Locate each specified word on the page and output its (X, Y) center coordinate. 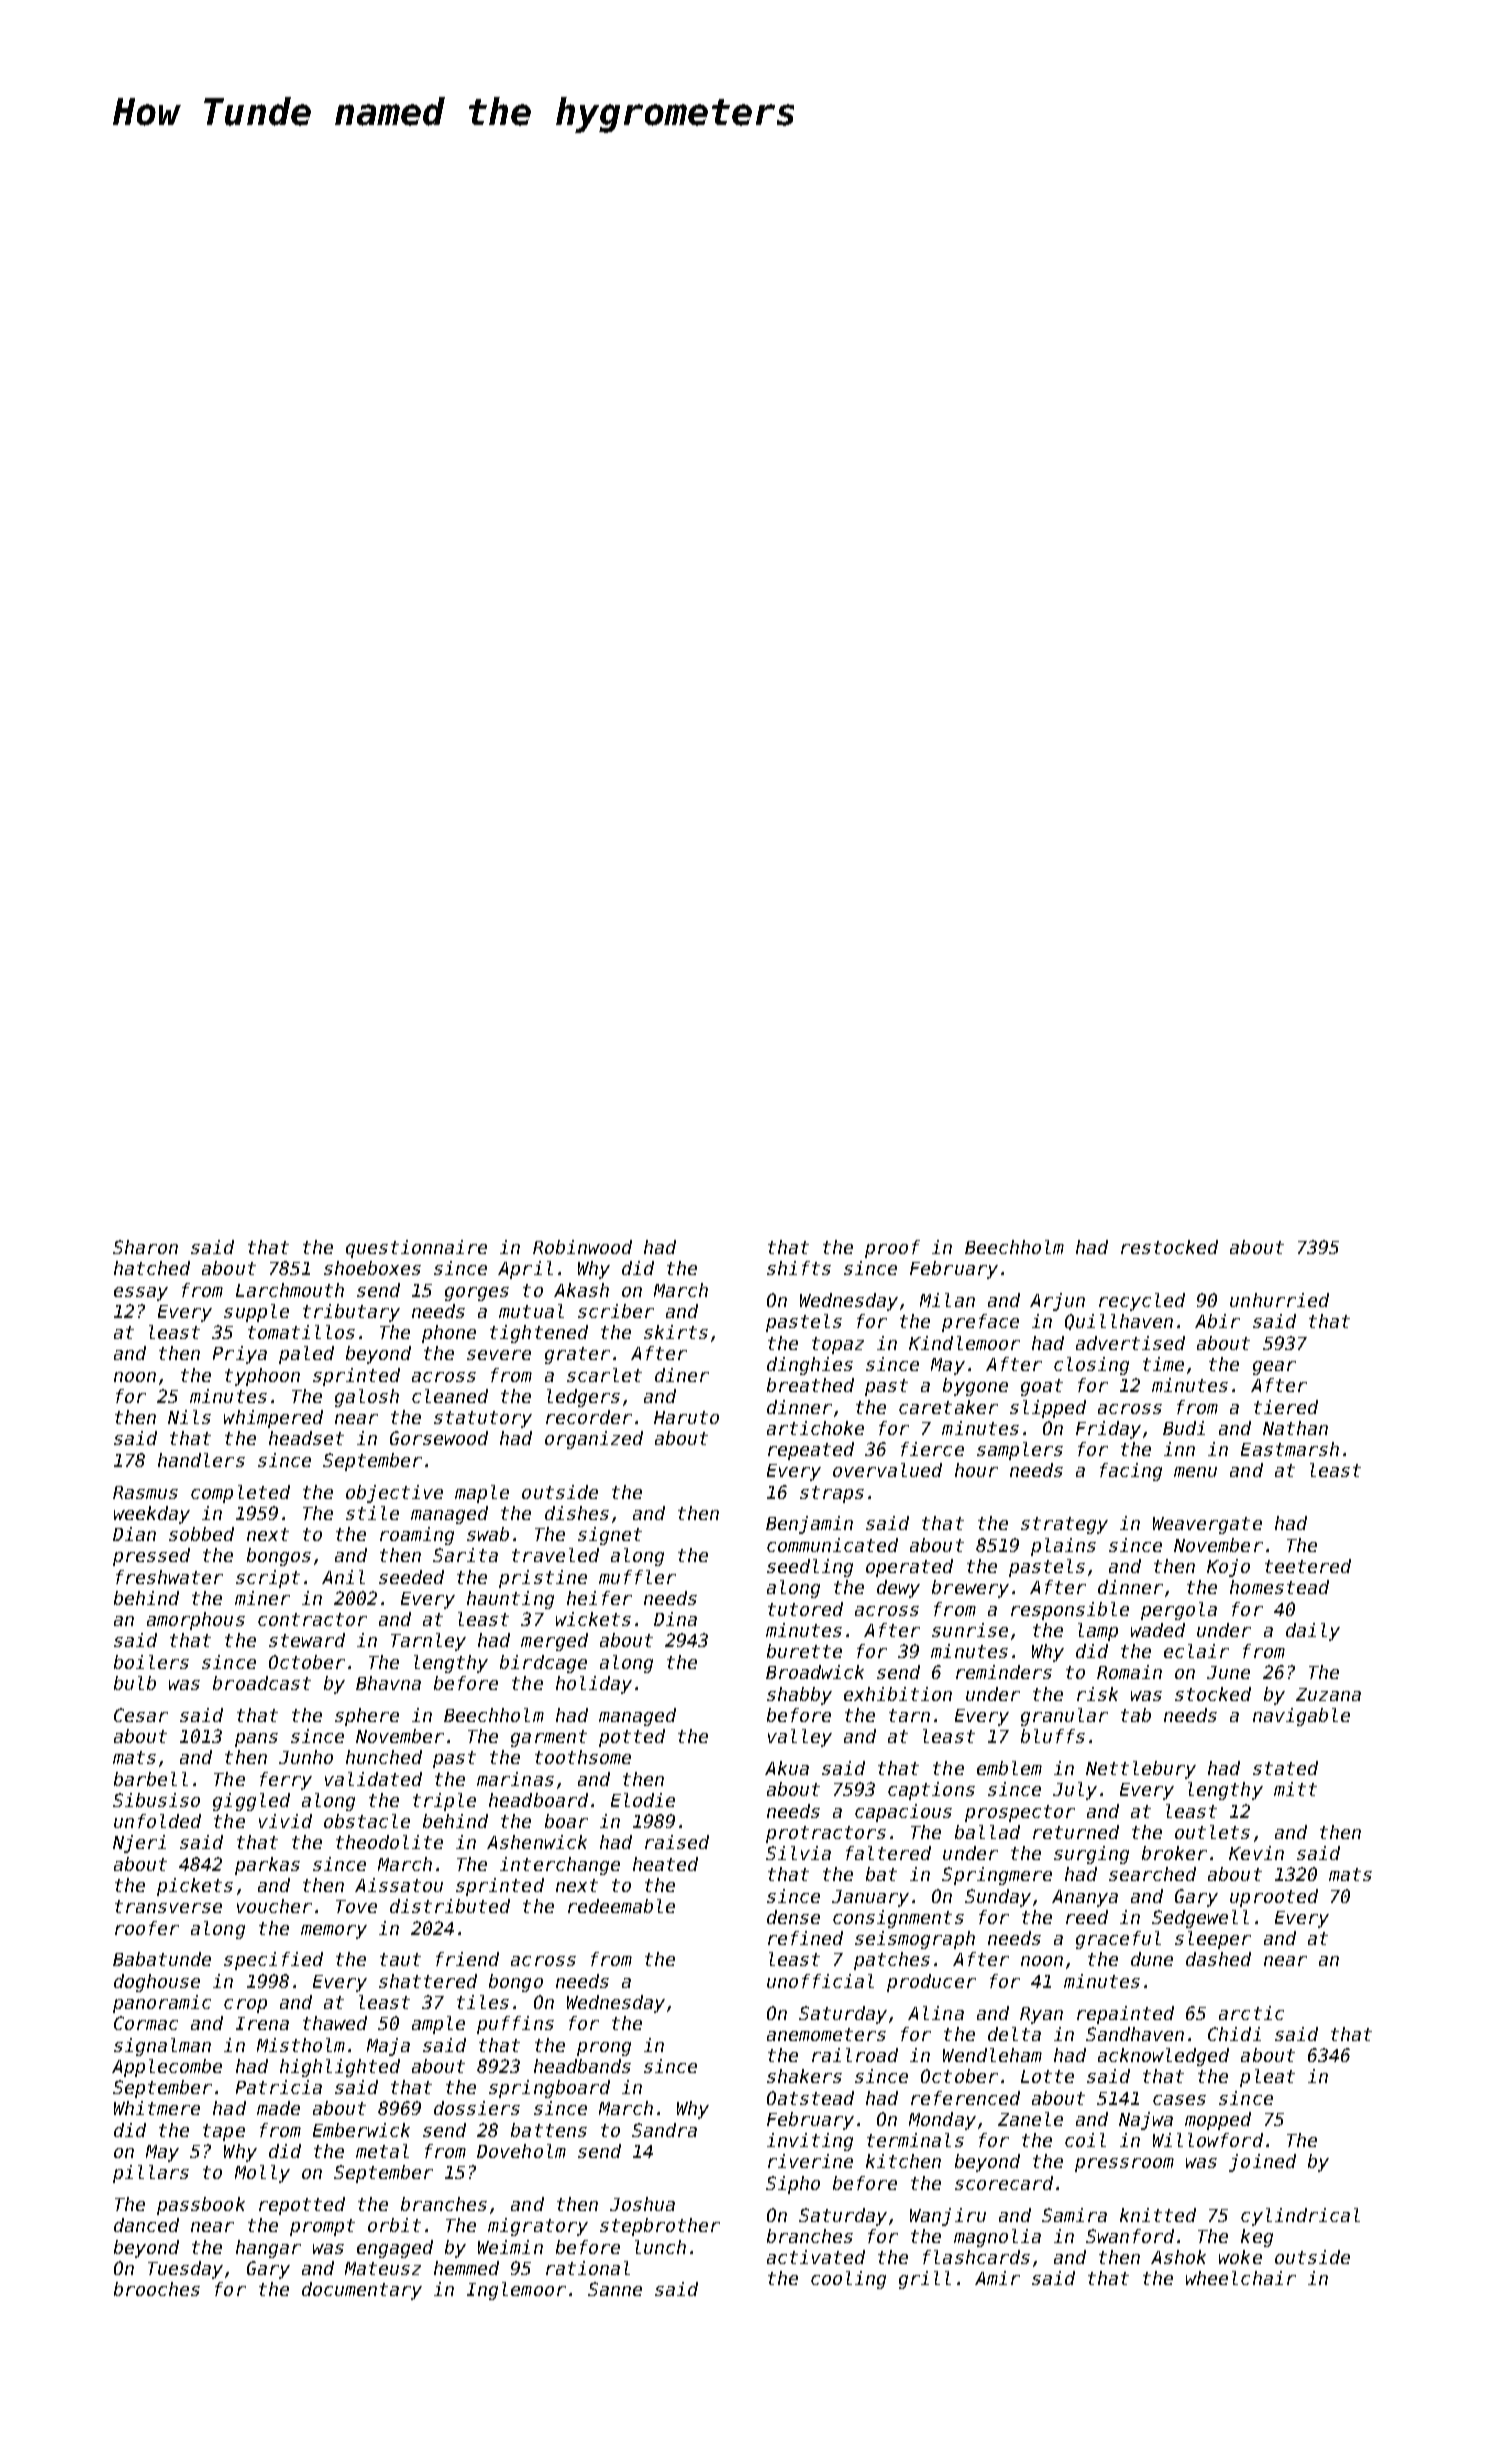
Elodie (643, 1800)
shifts (799, 1268)
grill (925, 2280)
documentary (362, 2291)
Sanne (615, 2289)
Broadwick (815, 1672)
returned (1076, 1832)
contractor (312, 1619)
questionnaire (416, 1249)
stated (1285, 1768)
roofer (147, 1928)
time (1163, 1364)
